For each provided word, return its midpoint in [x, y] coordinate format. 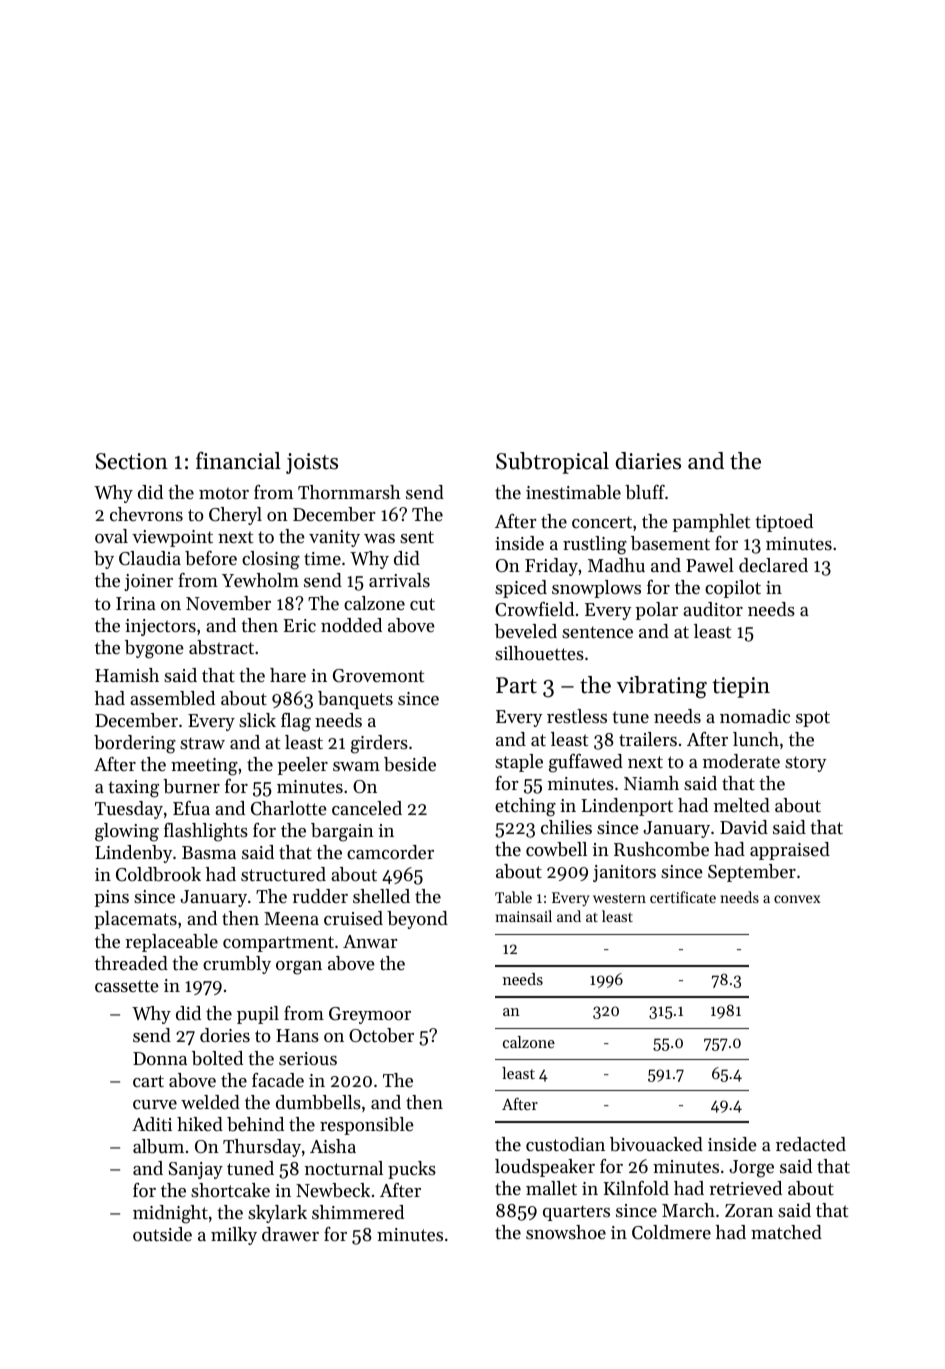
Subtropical [552, 463]
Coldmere [671, 1232]
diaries [648, 461]
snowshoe [566, 1232]
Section [132, 461]
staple [519, 763]
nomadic [755, 716]
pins [112, 898]
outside [162, 1234]
